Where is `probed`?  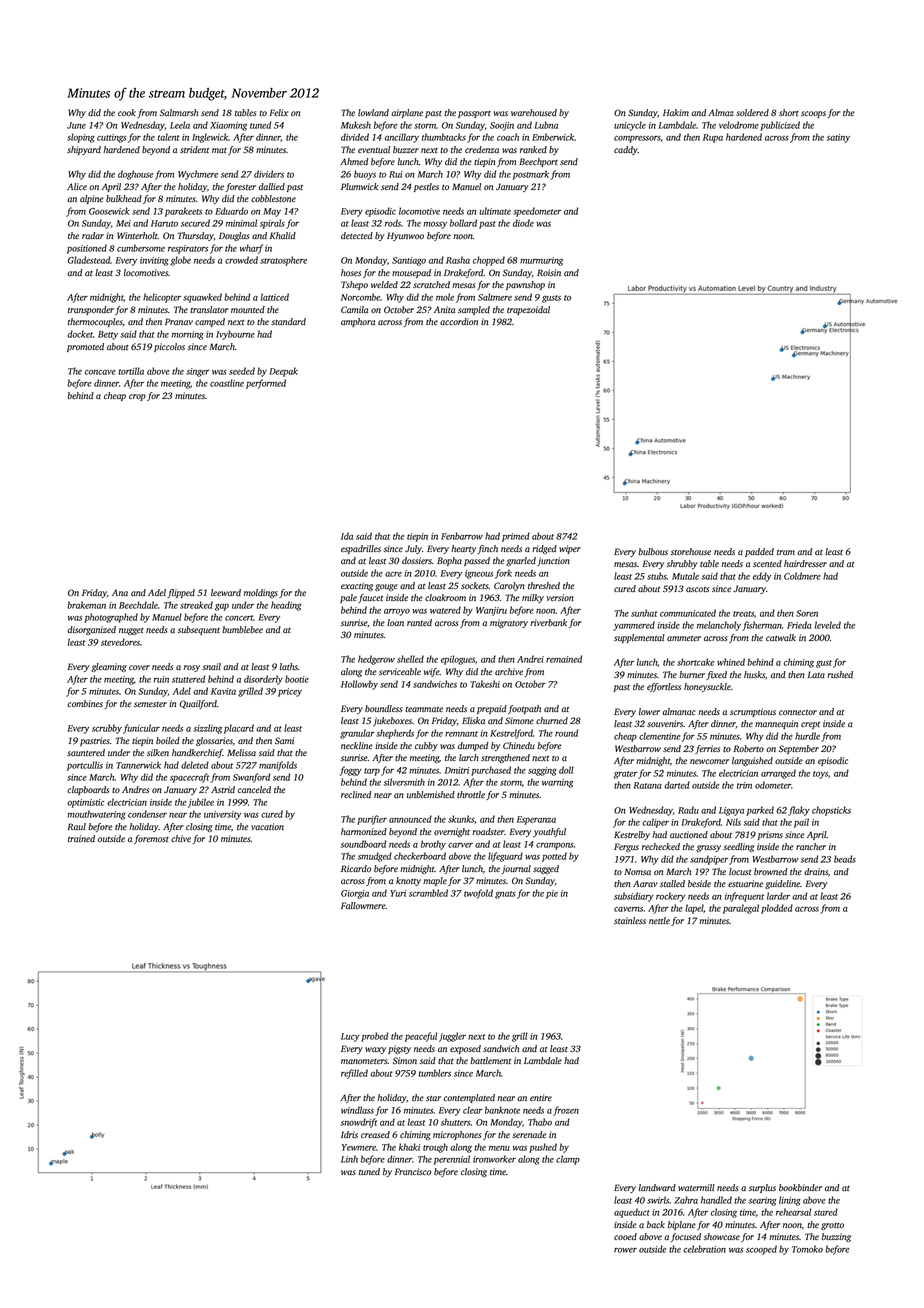 probed is located at coordinates (374, 1037).
